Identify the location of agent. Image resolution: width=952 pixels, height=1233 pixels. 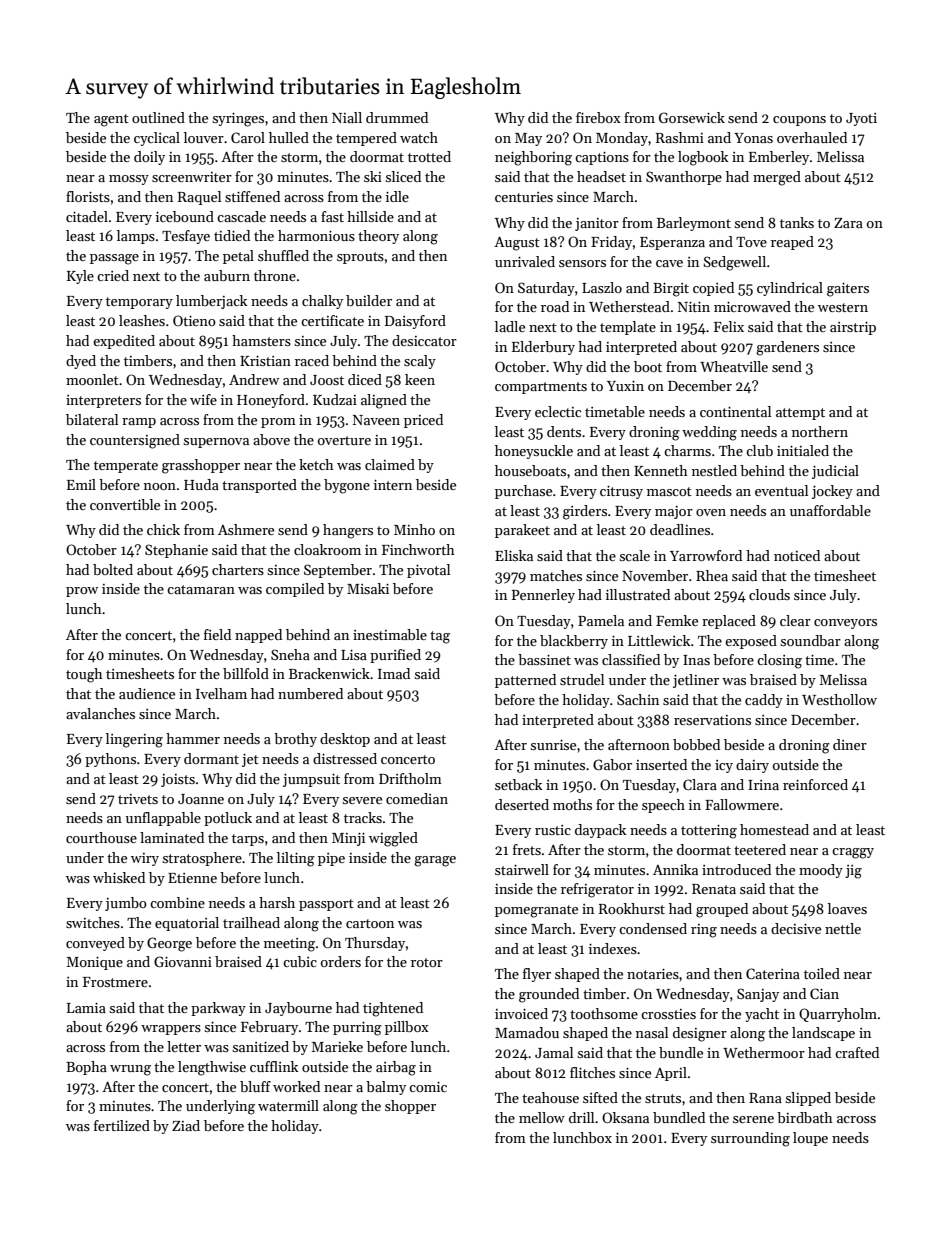
(111, 120).
